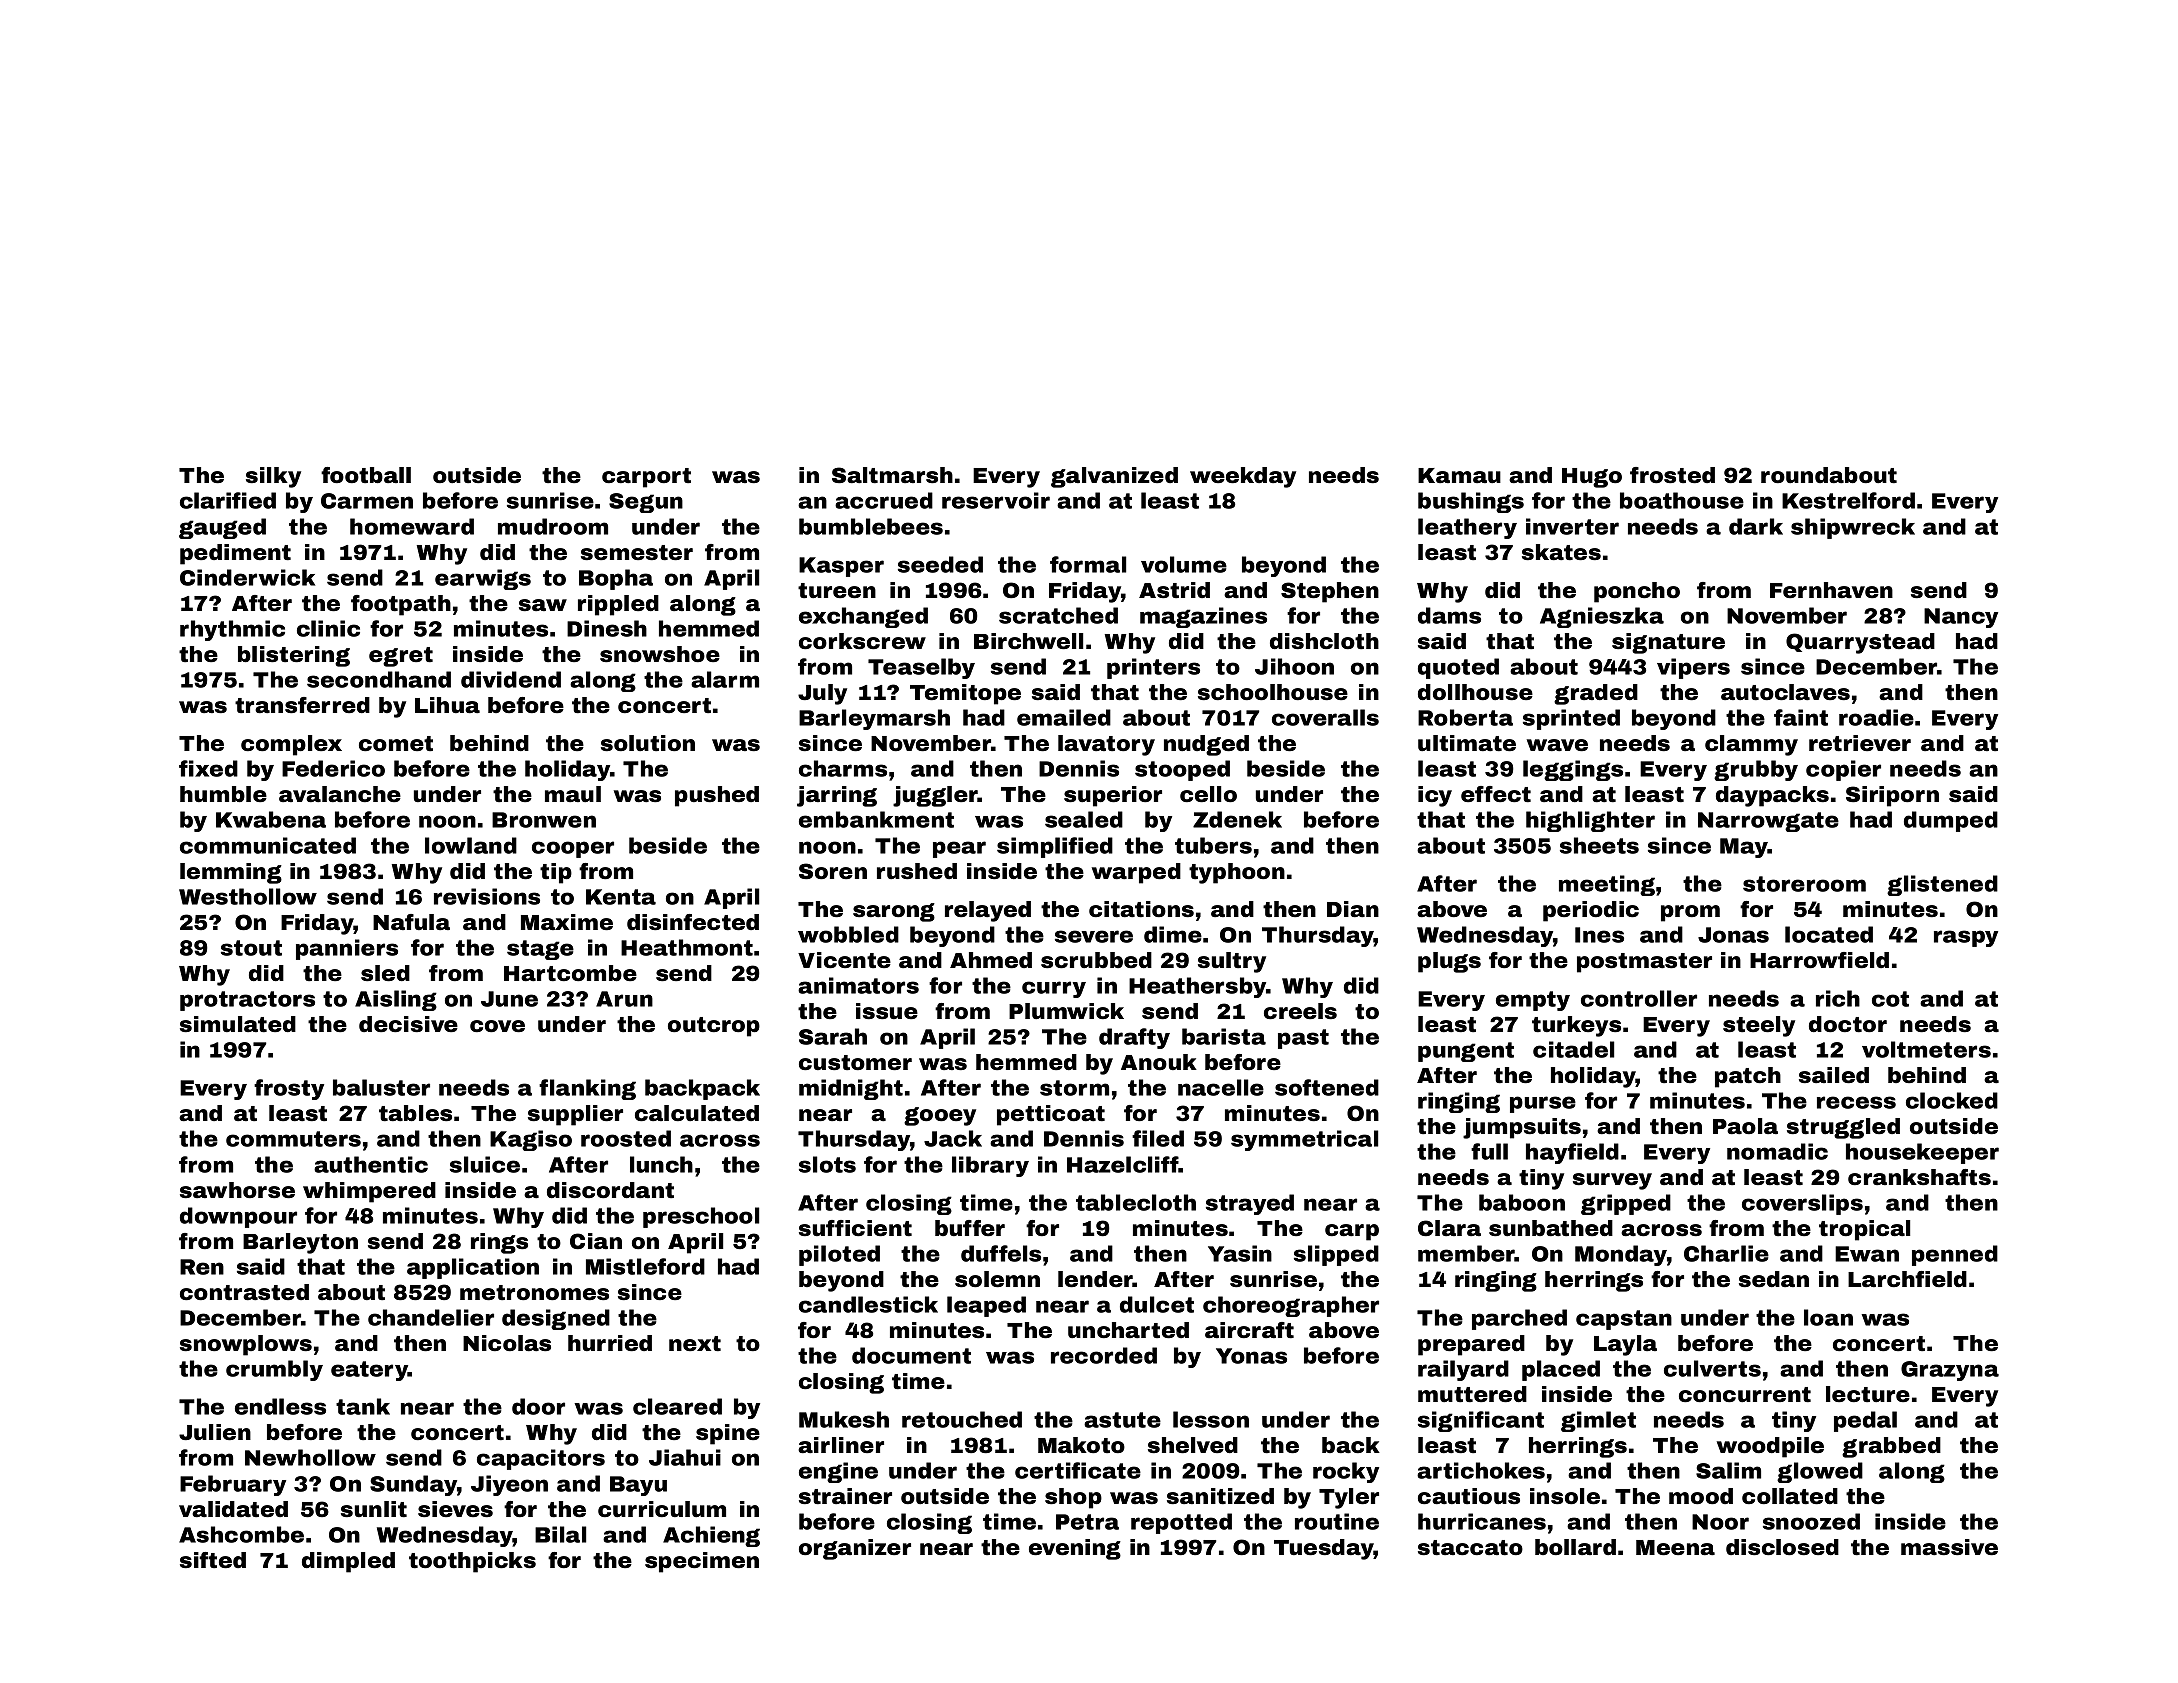 The image size is (2178, 1683). I want to click on reservoir, so click(996, 500).
